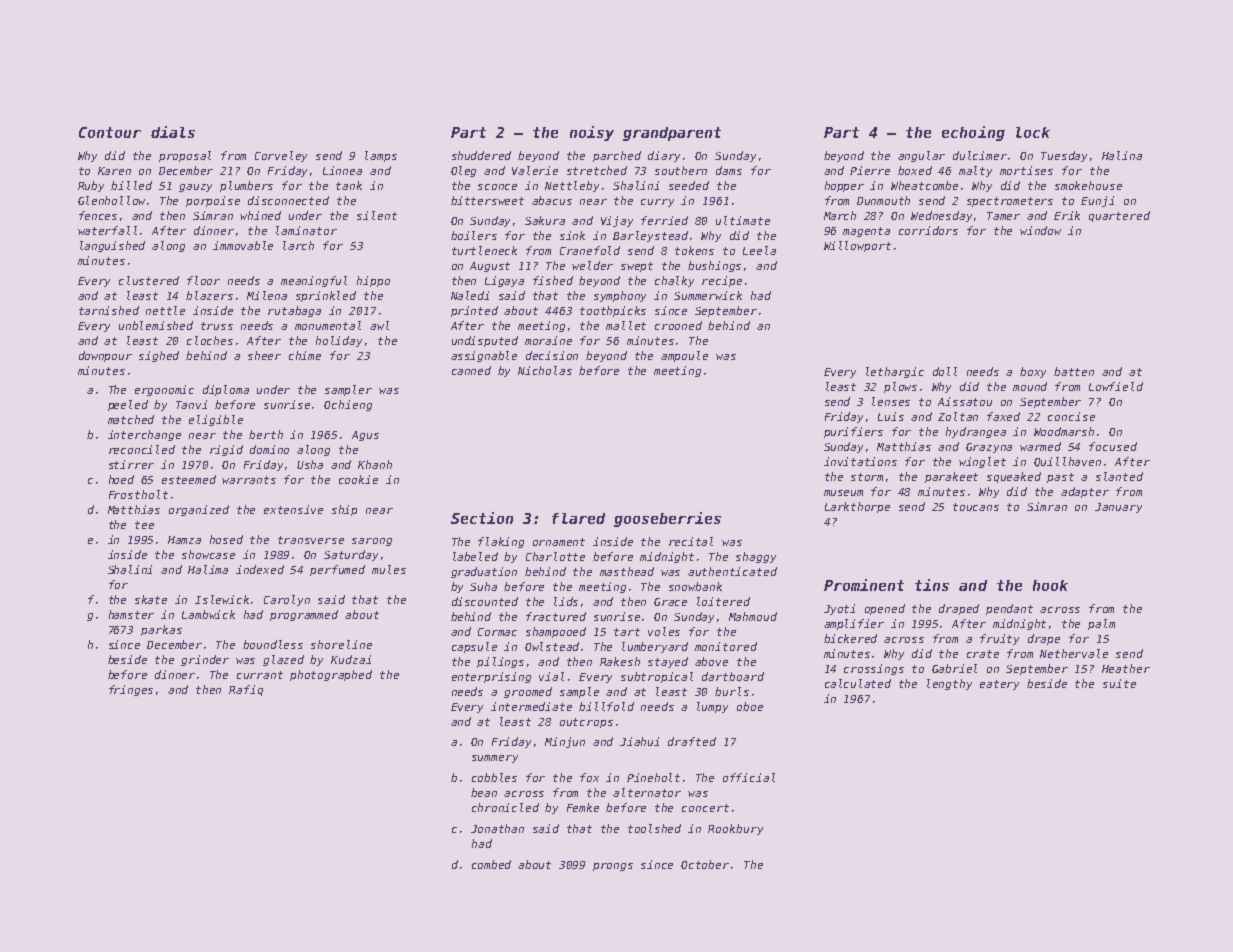 The width and height of the image is (1233, 952). What do you see at coordinates (1119, 216) in the image?
I see `quartered` at bounding box center [1119, 216].
